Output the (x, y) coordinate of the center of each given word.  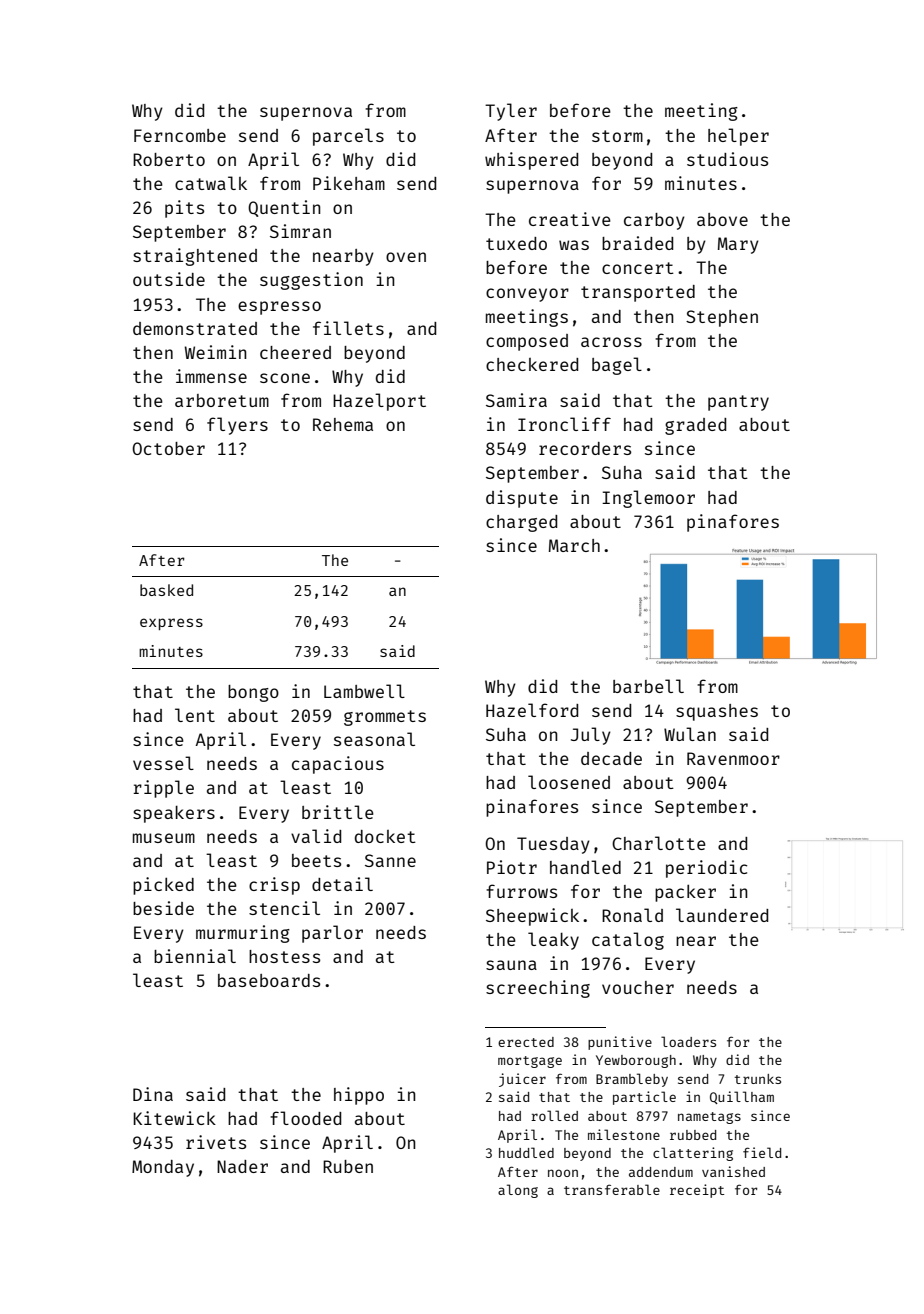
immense (211, 376)
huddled (526, 1152)
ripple (163, 789)
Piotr (512, 867)
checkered (532, 364)
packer (685, 893)
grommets (385, 718)
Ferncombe (180, 135)
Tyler (511, 112)
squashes (717, 712)
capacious (338, 765)
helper (738, 137)
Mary (738, 245)
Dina (153, 1094)
